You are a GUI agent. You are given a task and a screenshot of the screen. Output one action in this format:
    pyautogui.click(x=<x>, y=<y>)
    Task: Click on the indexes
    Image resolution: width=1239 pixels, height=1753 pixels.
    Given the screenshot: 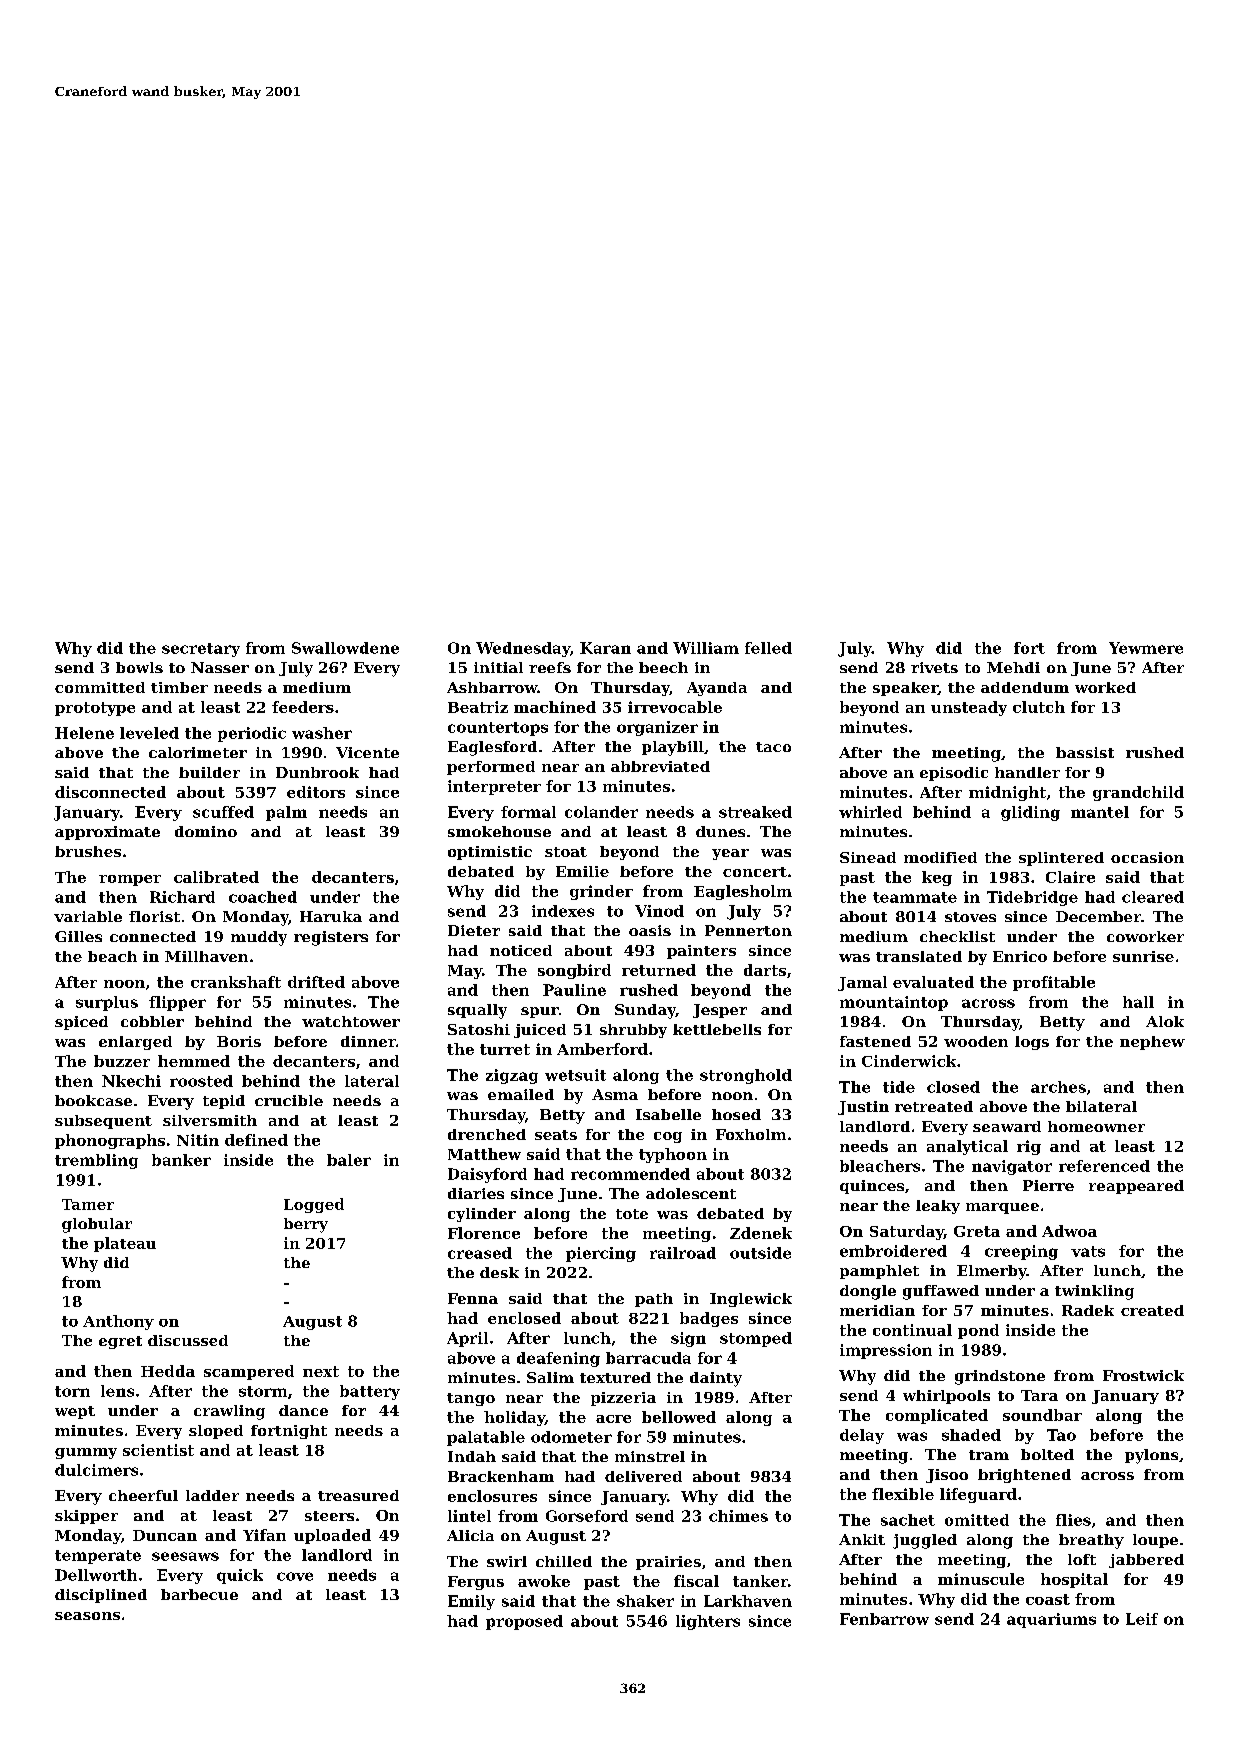 What is the action you would take?
    pyautogui.click(x=563, y=911)
